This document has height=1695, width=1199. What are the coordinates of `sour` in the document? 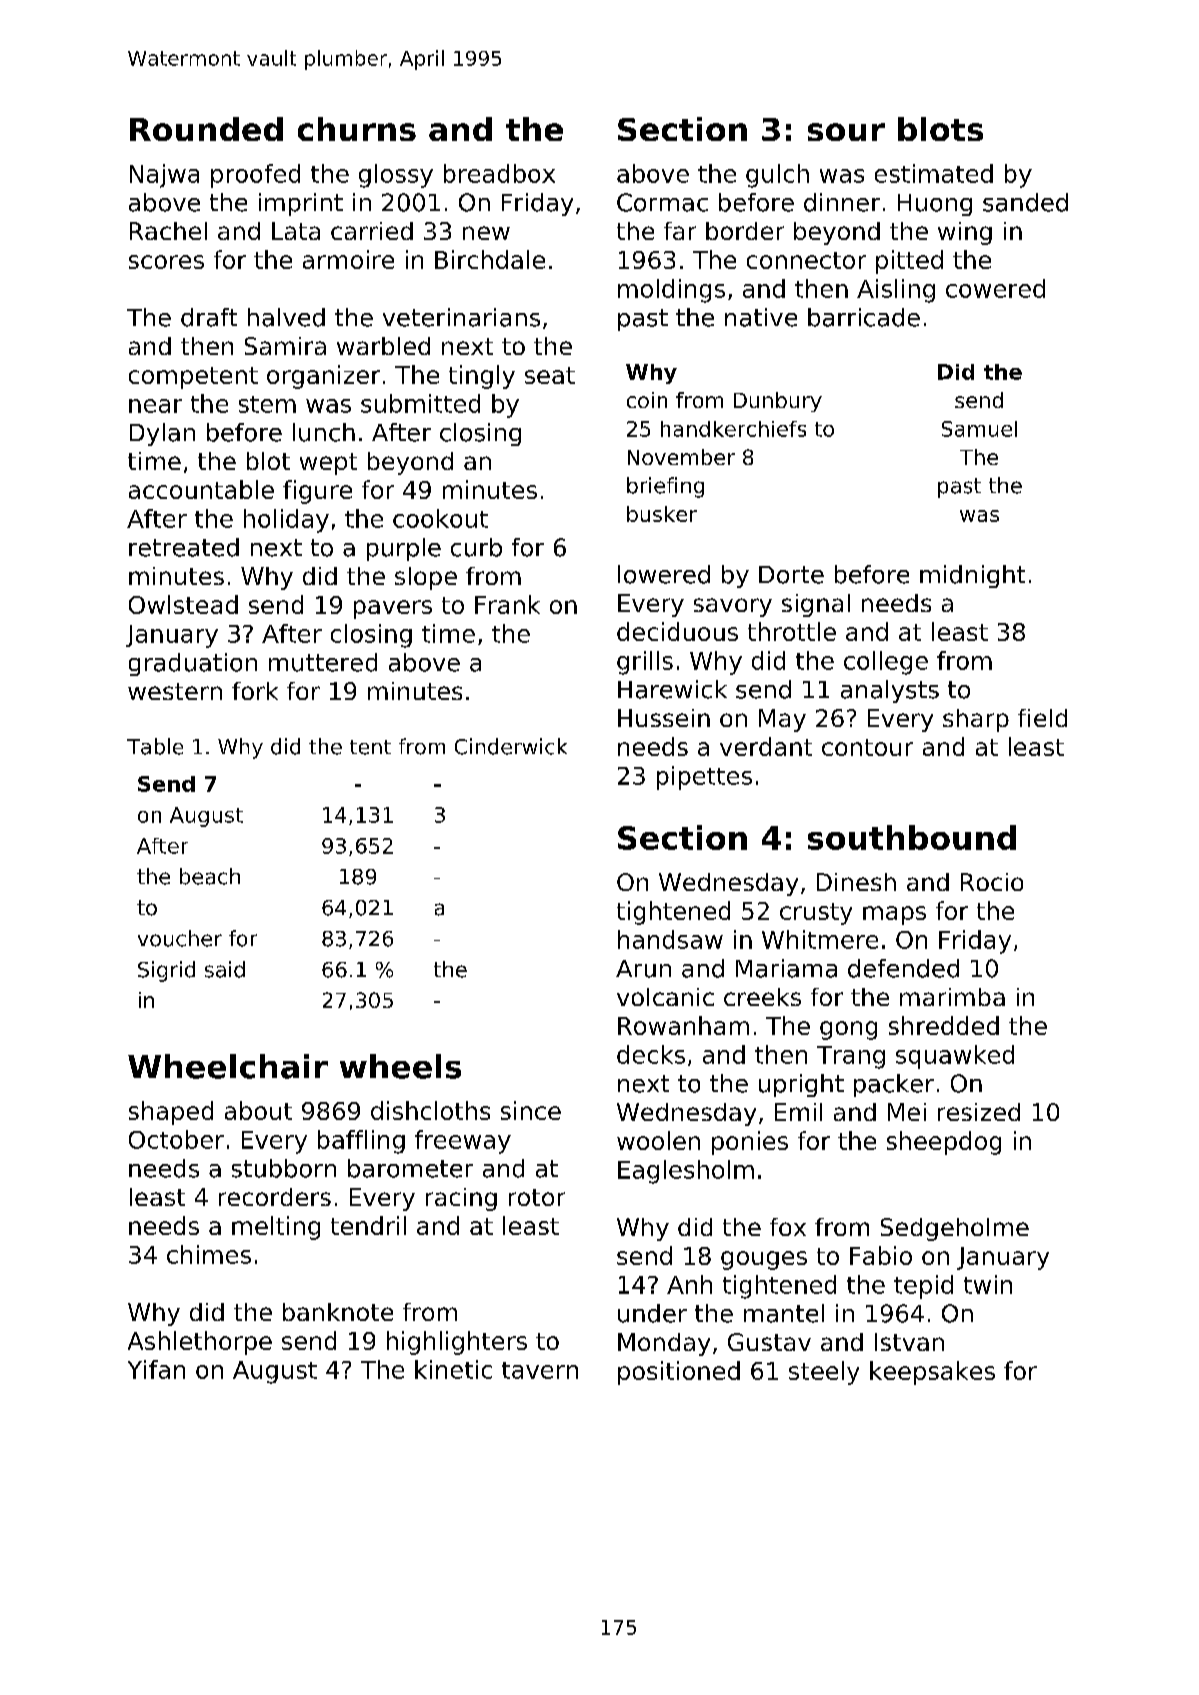 It's located at (846, 132).
